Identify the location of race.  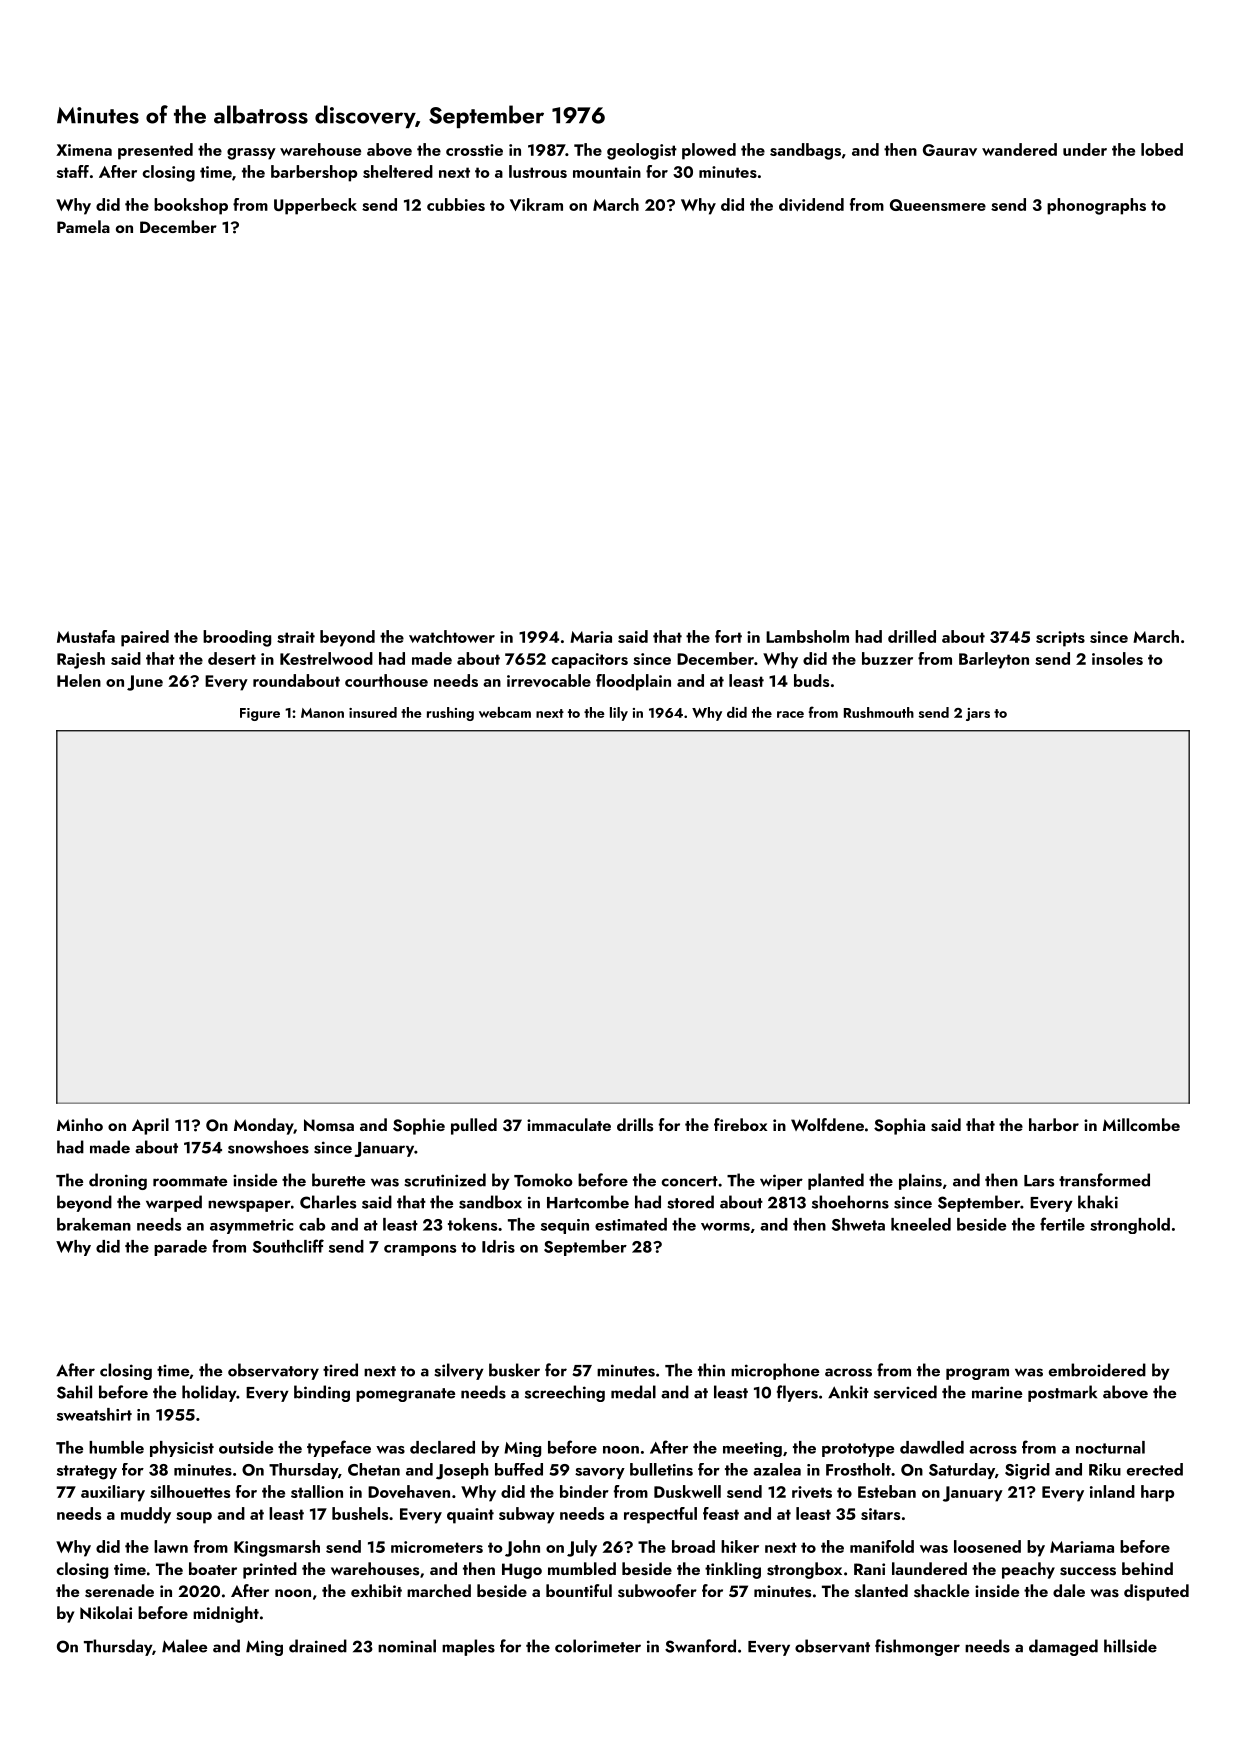
(790, 714).
